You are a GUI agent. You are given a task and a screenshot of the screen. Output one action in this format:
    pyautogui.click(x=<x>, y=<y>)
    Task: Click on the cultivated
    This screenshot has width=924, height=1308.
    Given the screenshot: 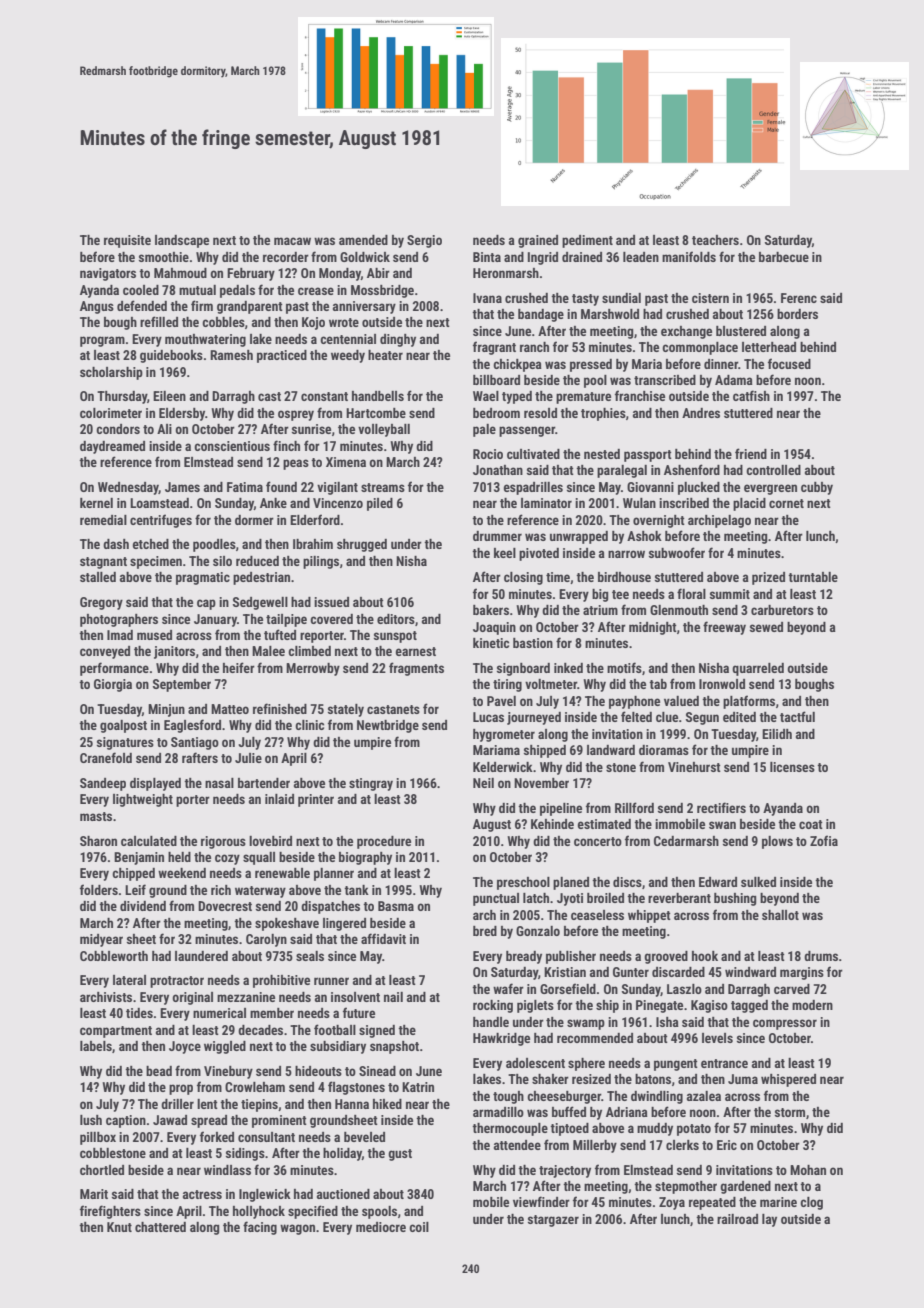 What is the action you would take?
    pyautogui.click(x=533, y=454)
